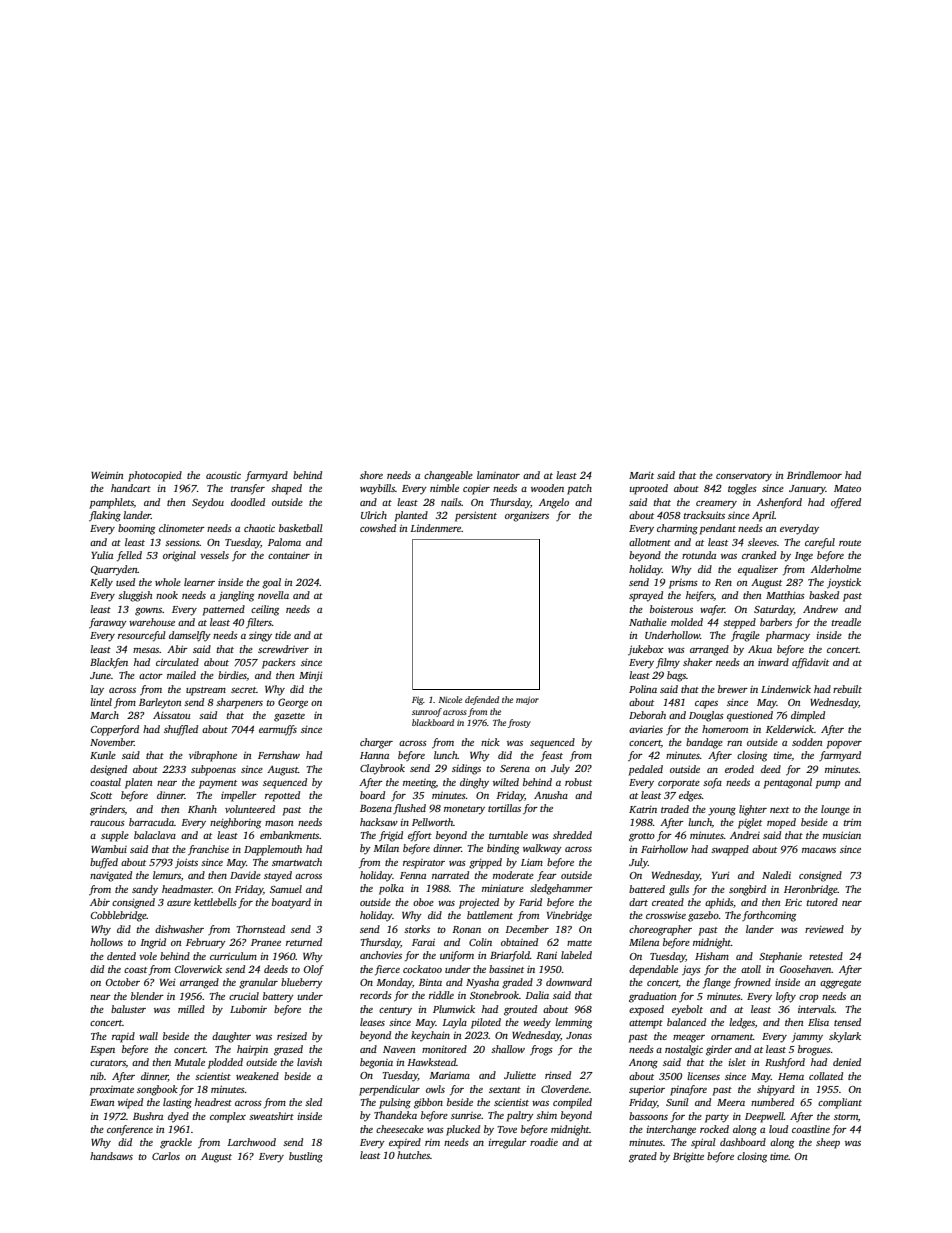 This image has width=952, height=1233. Describe the element at coordinates (814, 475) in the image. I see `Brindlemoor` at that location.
